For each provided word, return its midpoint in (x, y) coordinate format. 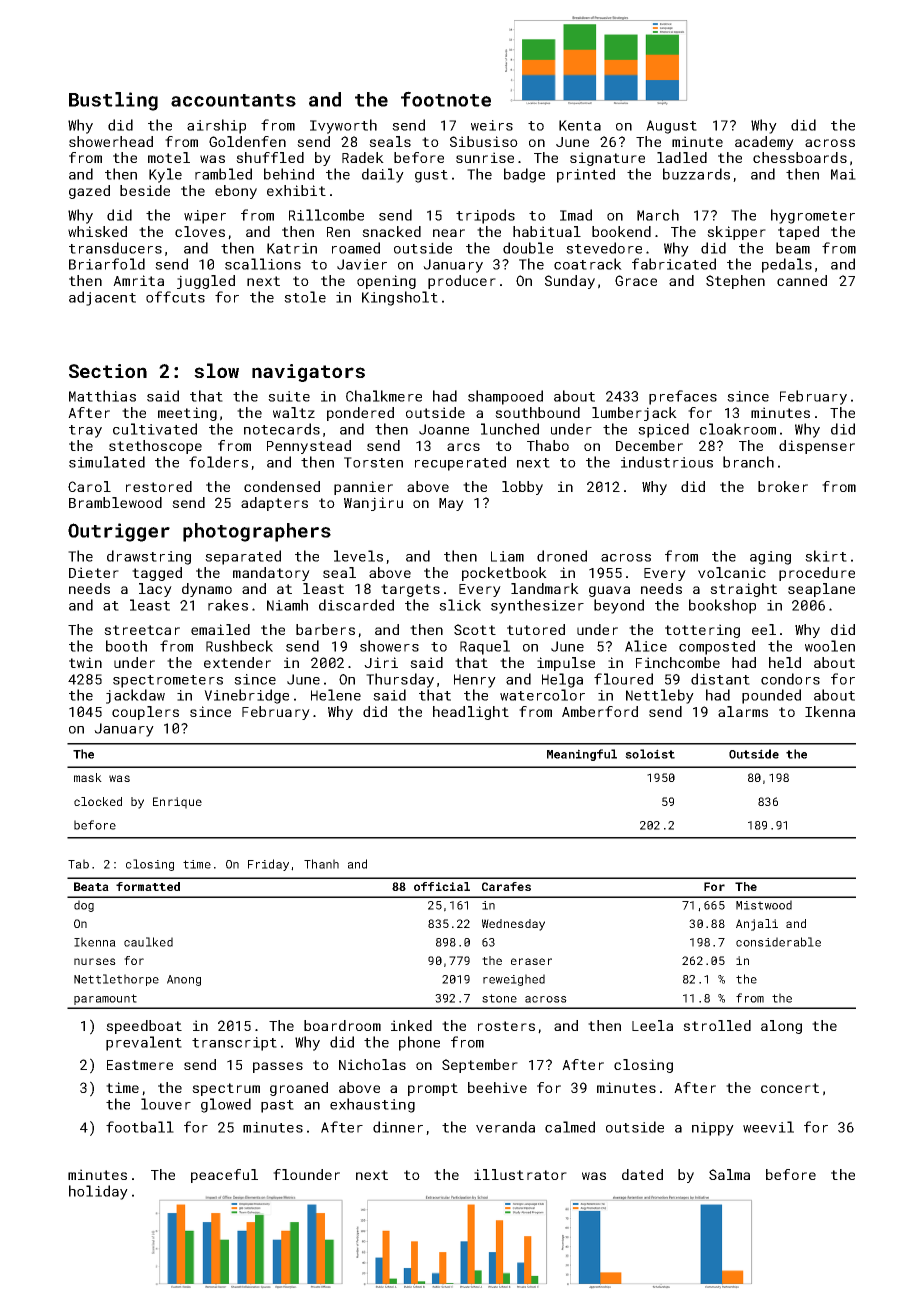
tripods (485, 216)
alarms (743, 711)
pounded (771, 696)
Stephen (735, 282)
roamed (356, 248)
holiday (98, 1192)
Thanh (321, 864)
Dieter (94, 572)
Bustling (113, 101)
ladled (682, 157)
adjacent (102, 298)
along (781, 1027)
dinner (398, 1127)
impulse (566, 664)
